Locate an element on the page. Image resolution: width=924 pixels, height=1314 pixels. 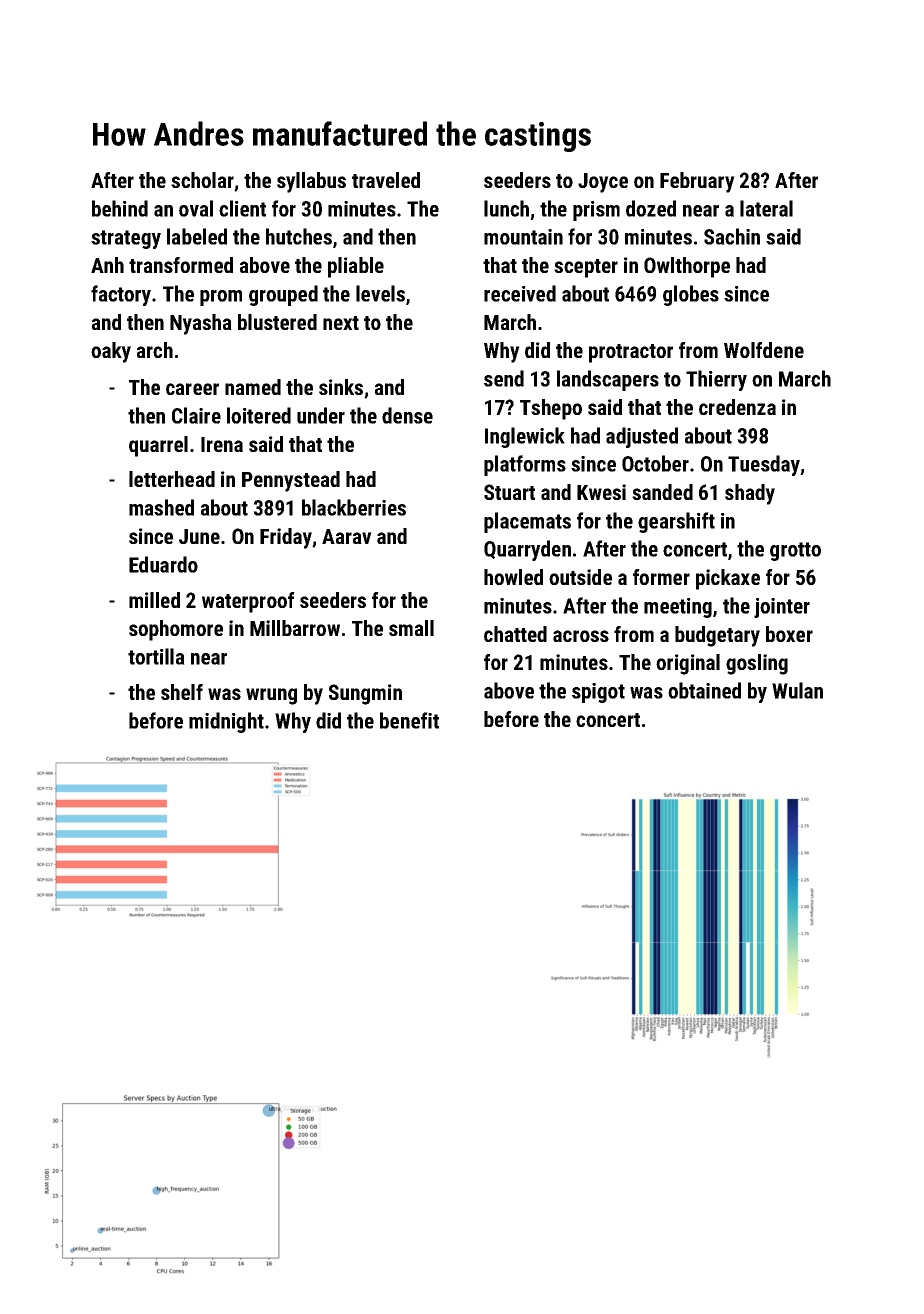
sophomore is located at coordinates (176, 630).
